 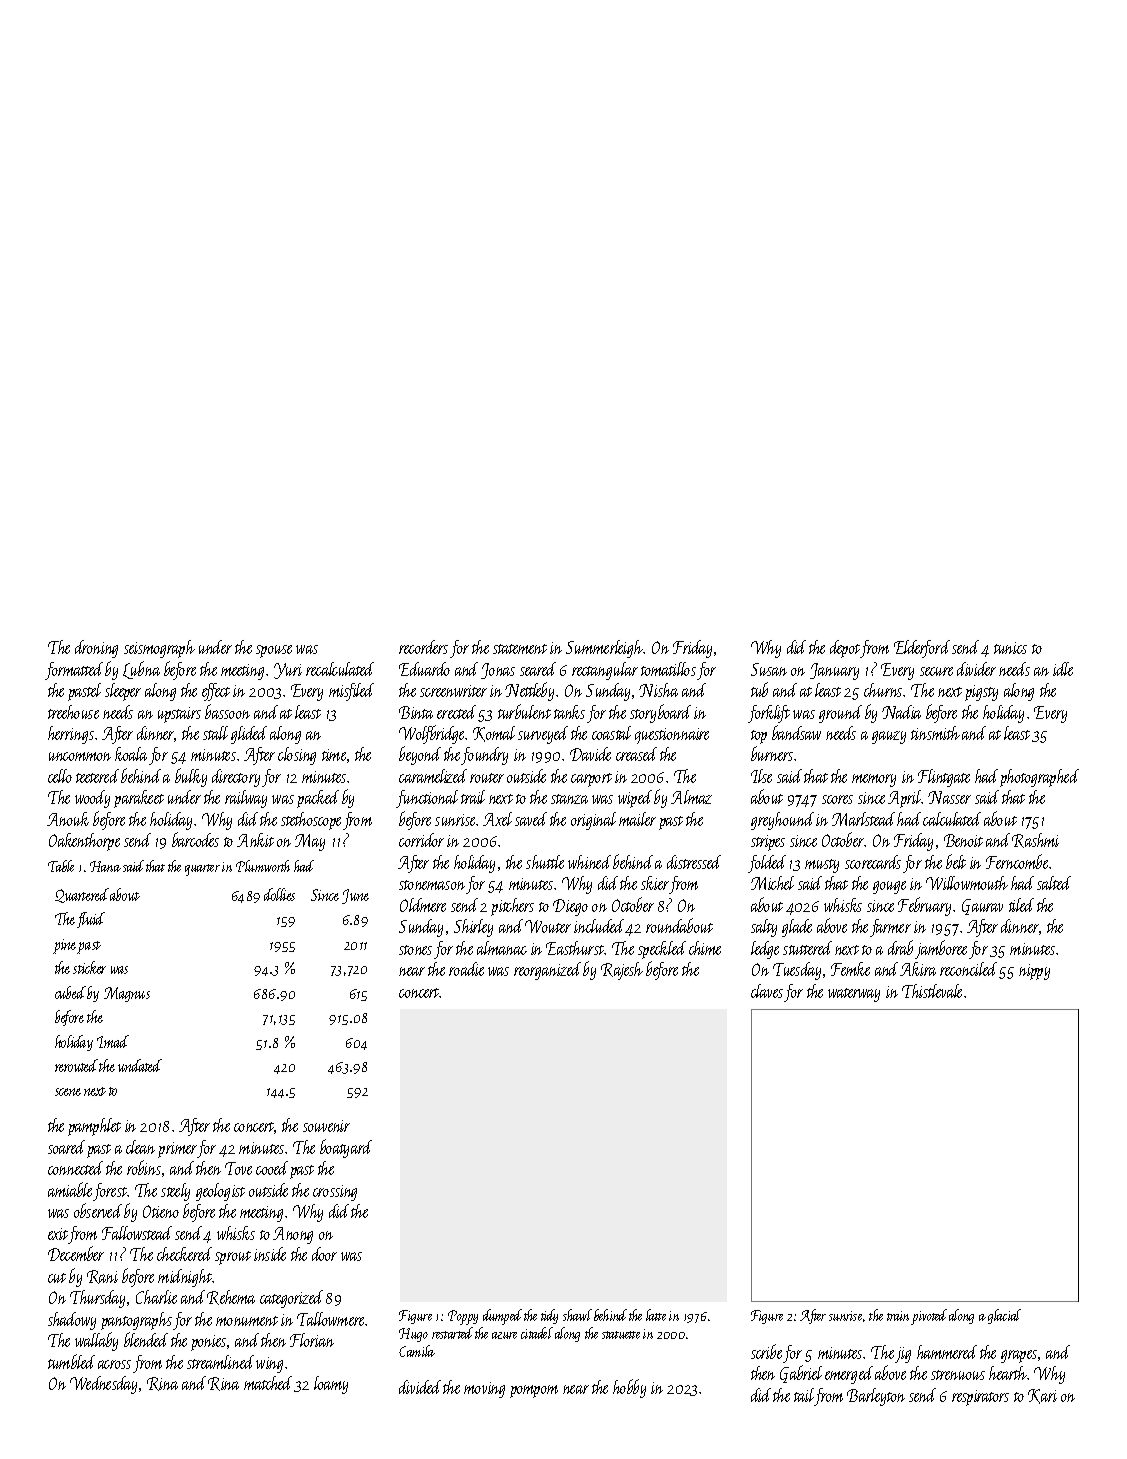 I want to click on misfiled, so click(x=351, y=692).
